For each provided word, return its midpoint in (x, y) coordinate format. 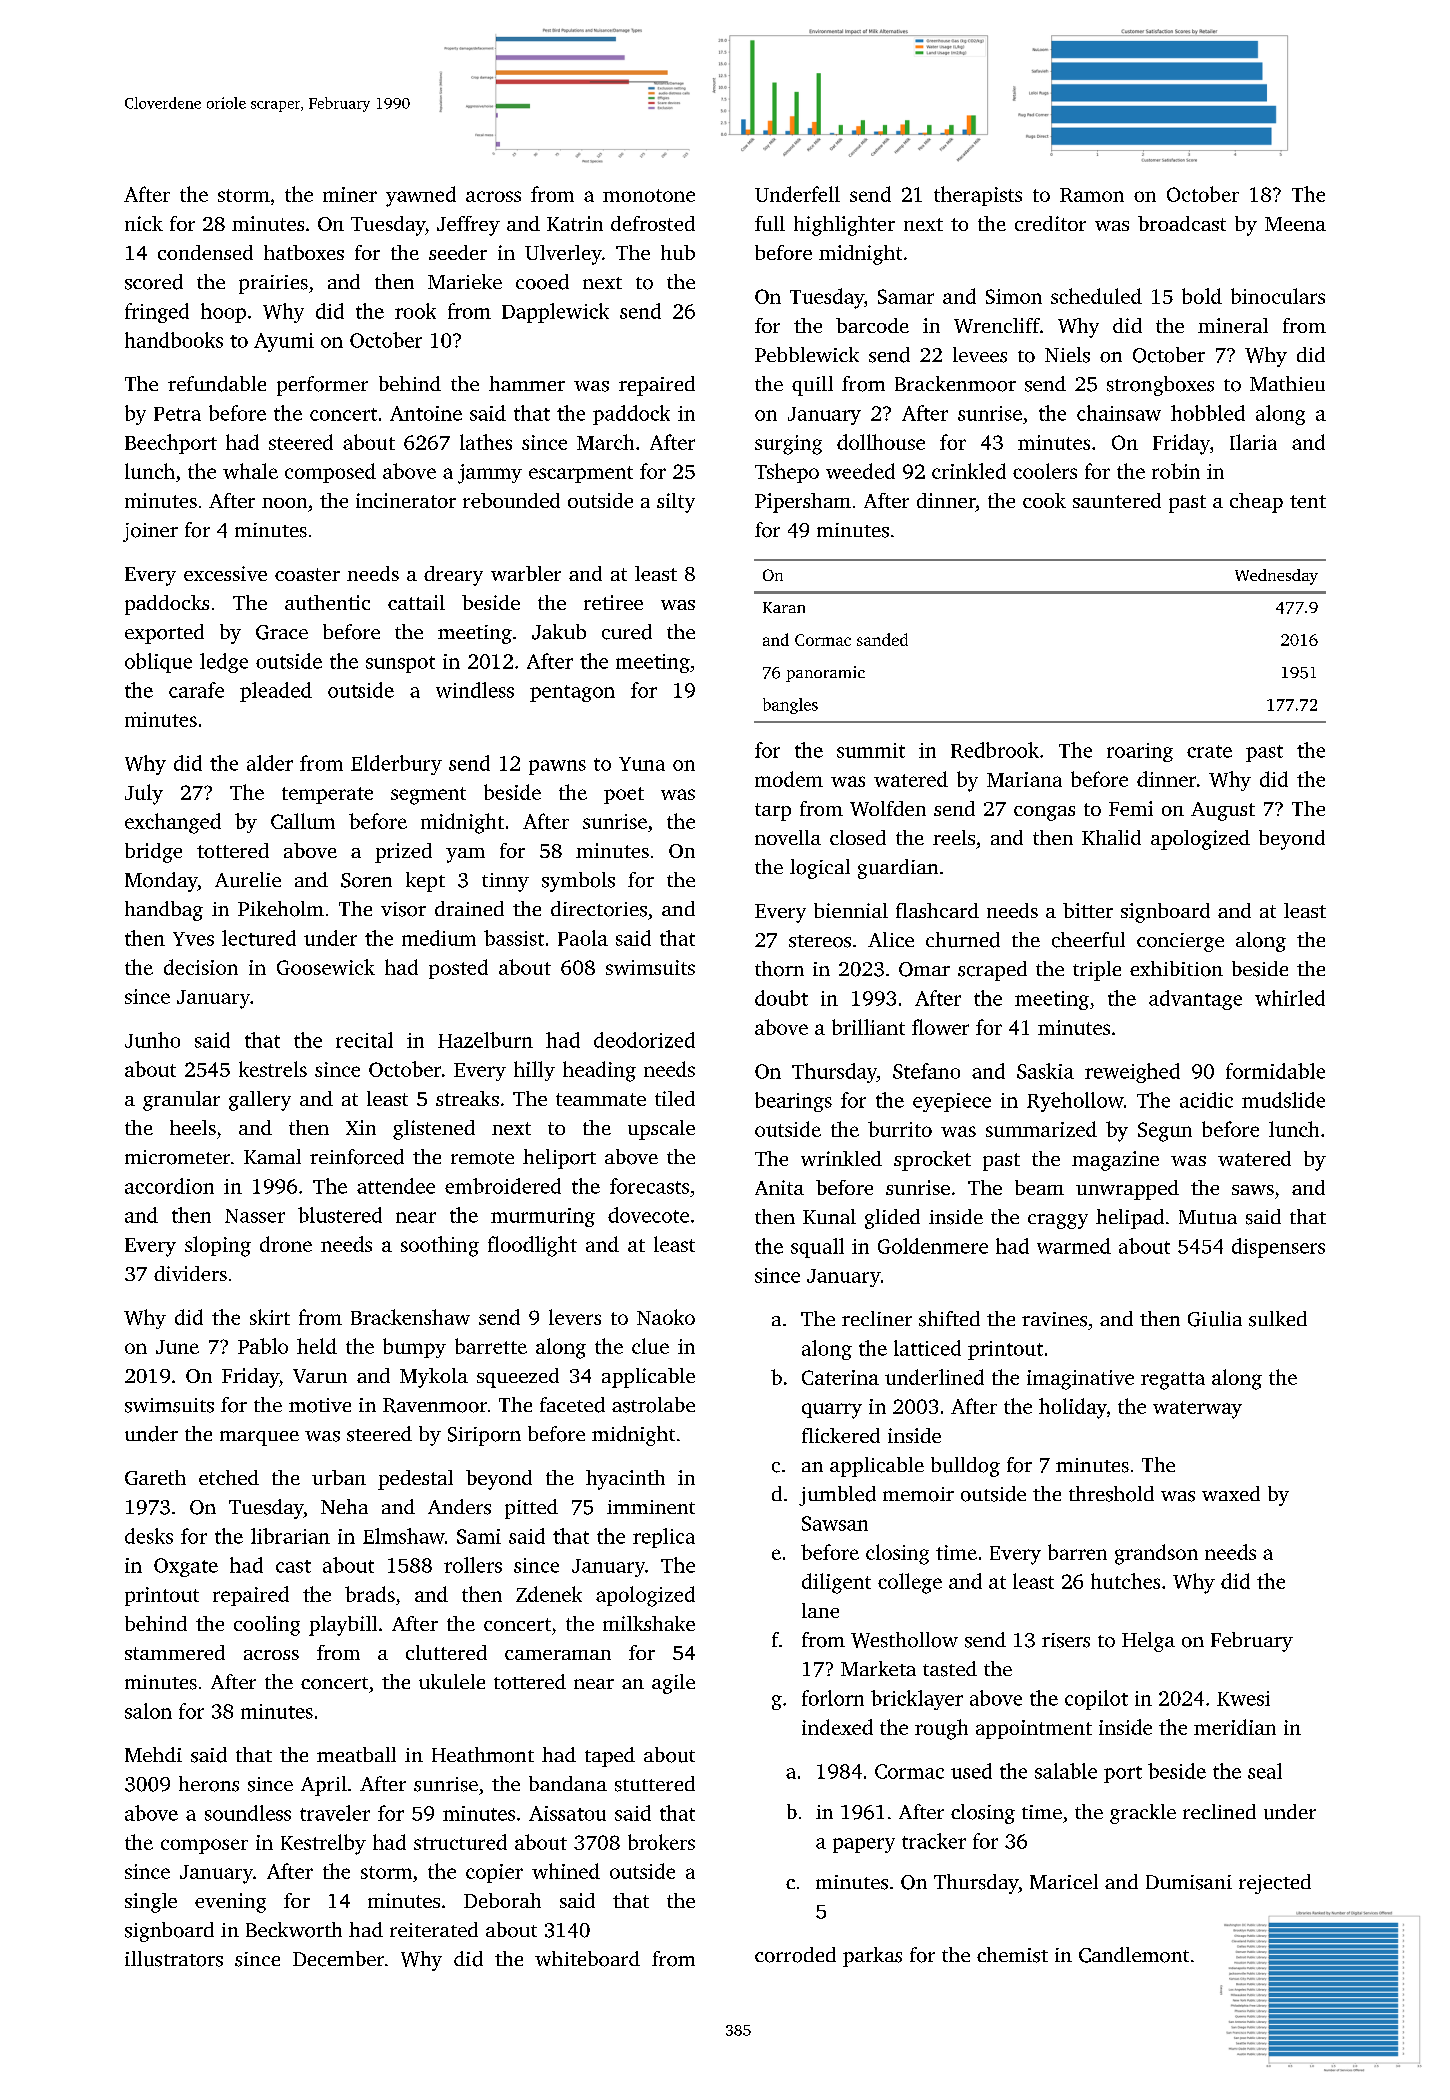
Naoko (666, 1317)
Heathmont (483, 1755)
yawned (421, 196)
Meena (1295, 224)
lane (820, 1610)
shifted (949, 1319)
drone (286, 1244)
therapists (978, 196)
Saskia (1045, 1071)
